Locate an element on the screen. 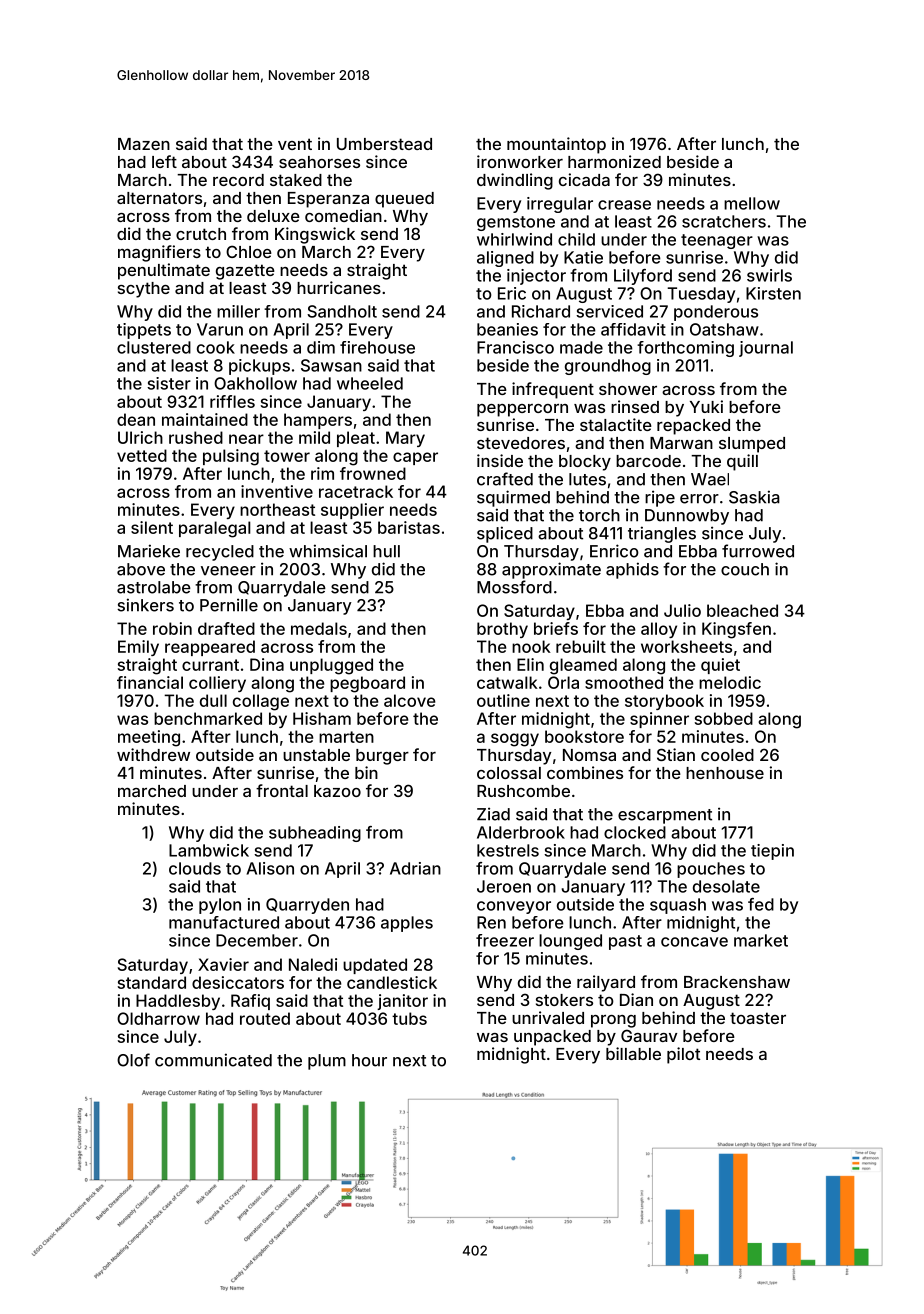 Image resolution: width=924 pixels, height=1314 pixels. past is located at coordinates (625, 942).
